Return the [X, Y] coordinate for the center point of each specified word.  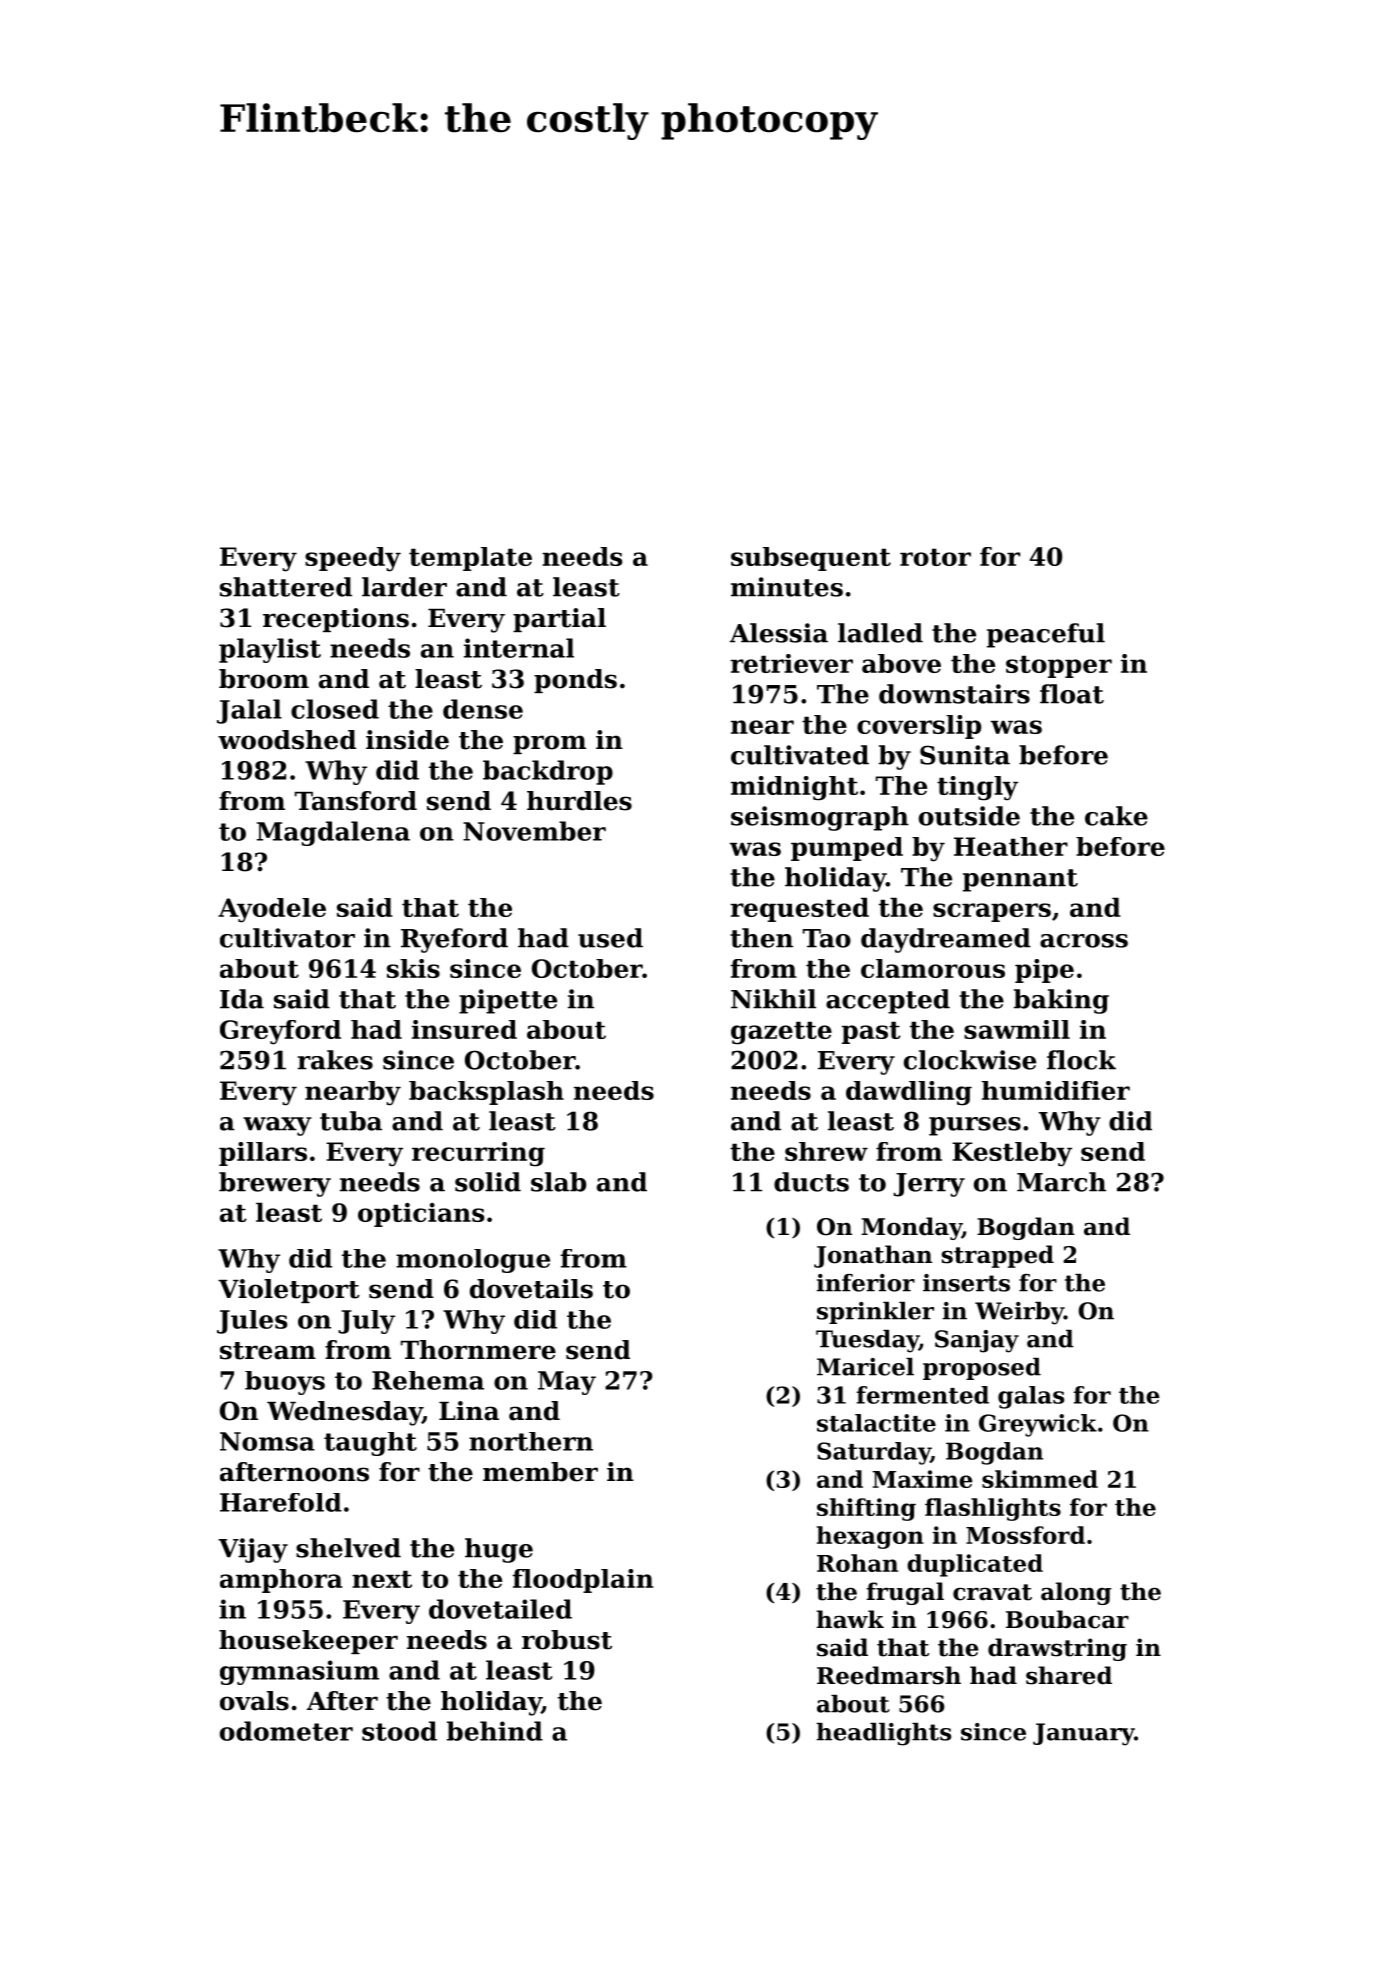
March [1061, 1182]
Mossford [1025, 1535]
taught [370, 1444]
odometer [286, 1731]
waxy [277, 1126]
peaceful [1046, 635]
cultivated [800, 755]
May [567, 1383]
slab [558, 1182]
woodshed [287, 740]
